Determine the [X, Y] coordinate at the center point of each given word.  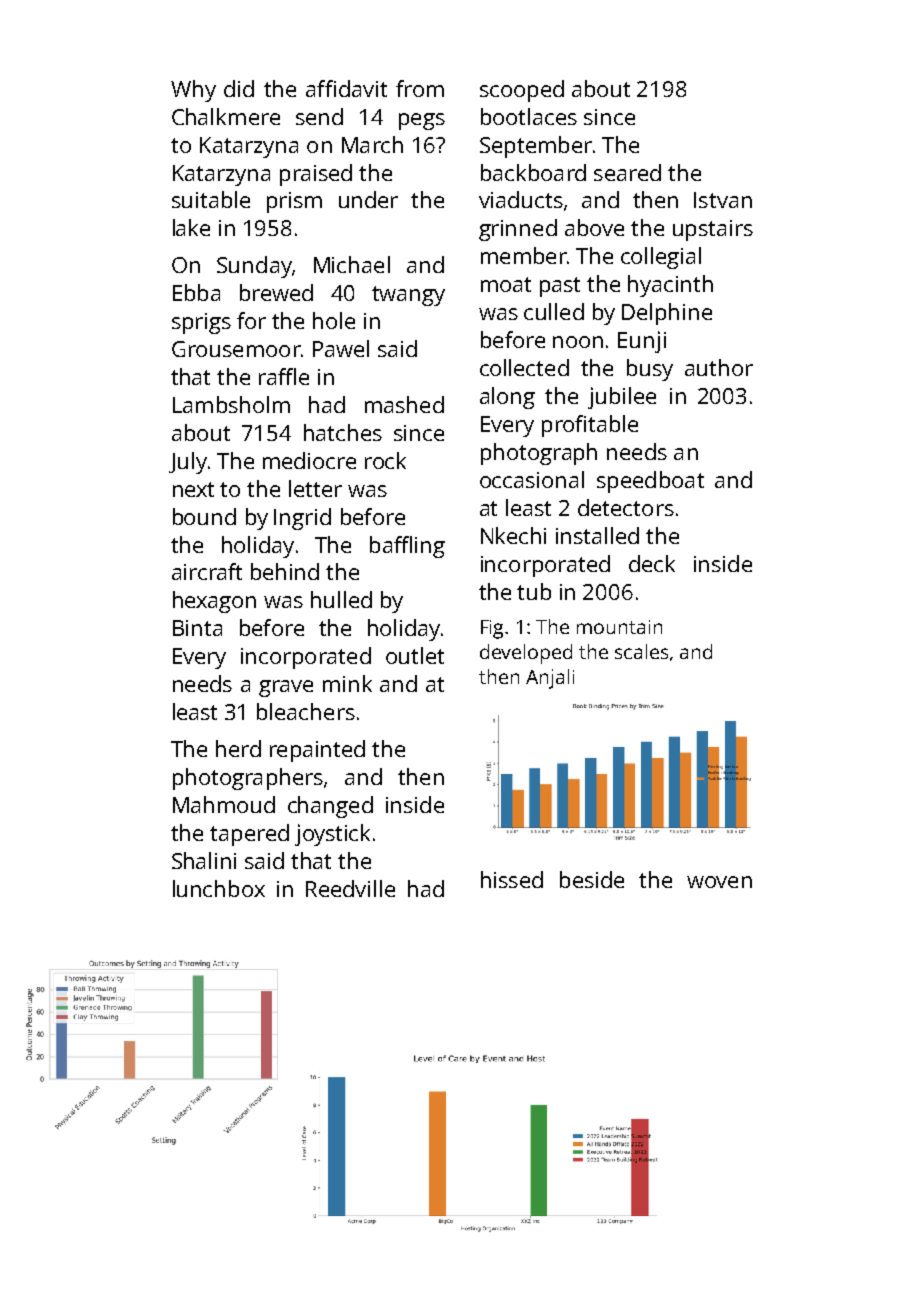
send [319, 116]
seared [627, 172]
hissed [512, 879]
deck [652, 563]
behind [285, 571]
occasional [532, 479]
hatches [343, 432]
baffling [407, 547]
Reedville [350, 888]
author [719, 367]
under [368, 199]
